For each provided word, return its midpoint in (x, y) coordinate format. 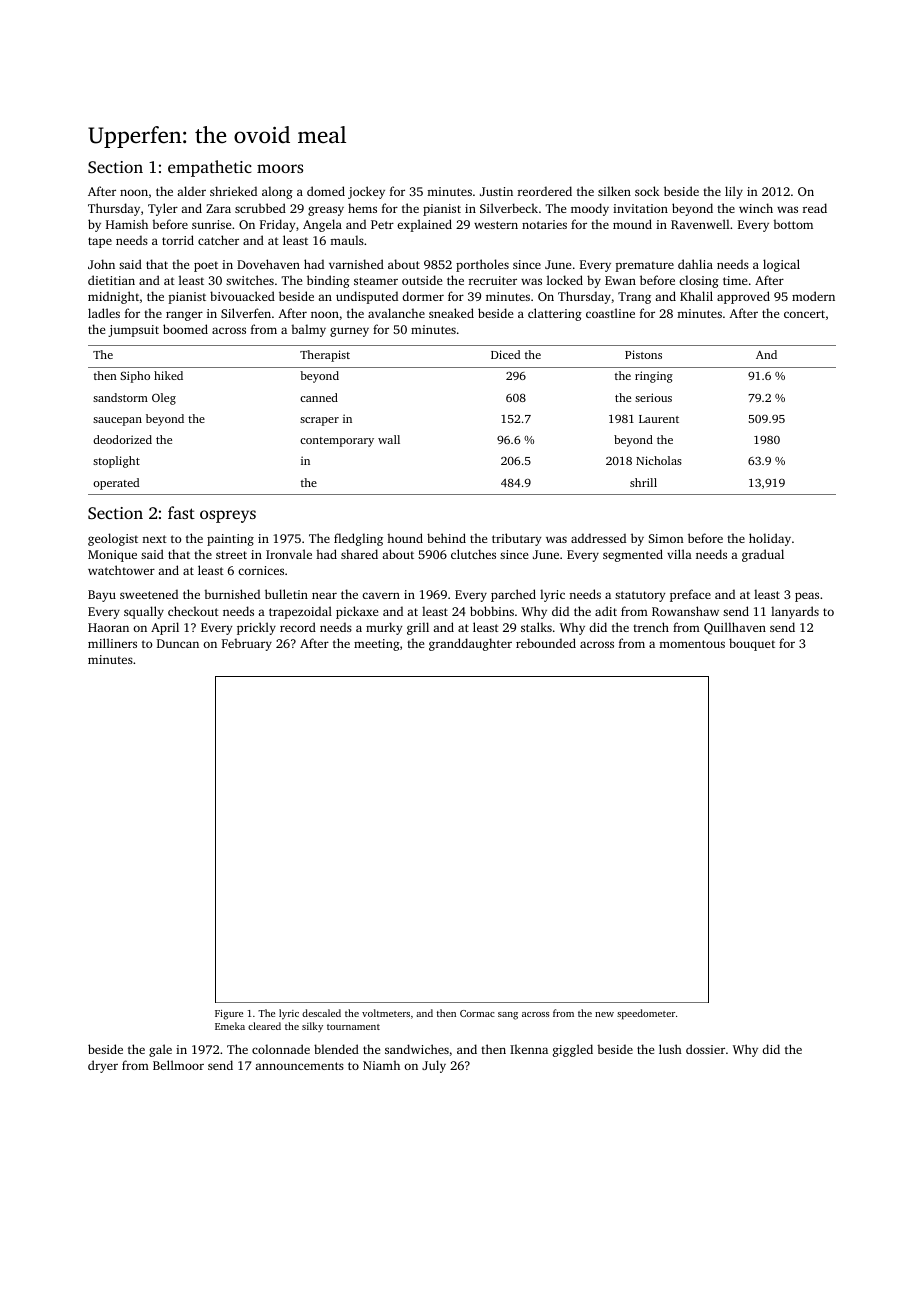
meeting (377, 645)
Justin (496, 191)
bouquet (752, 644)
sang (508, 1016)
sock (647, 191)
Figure (229, 1015)
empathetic (210, 168)
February (247, 644)
